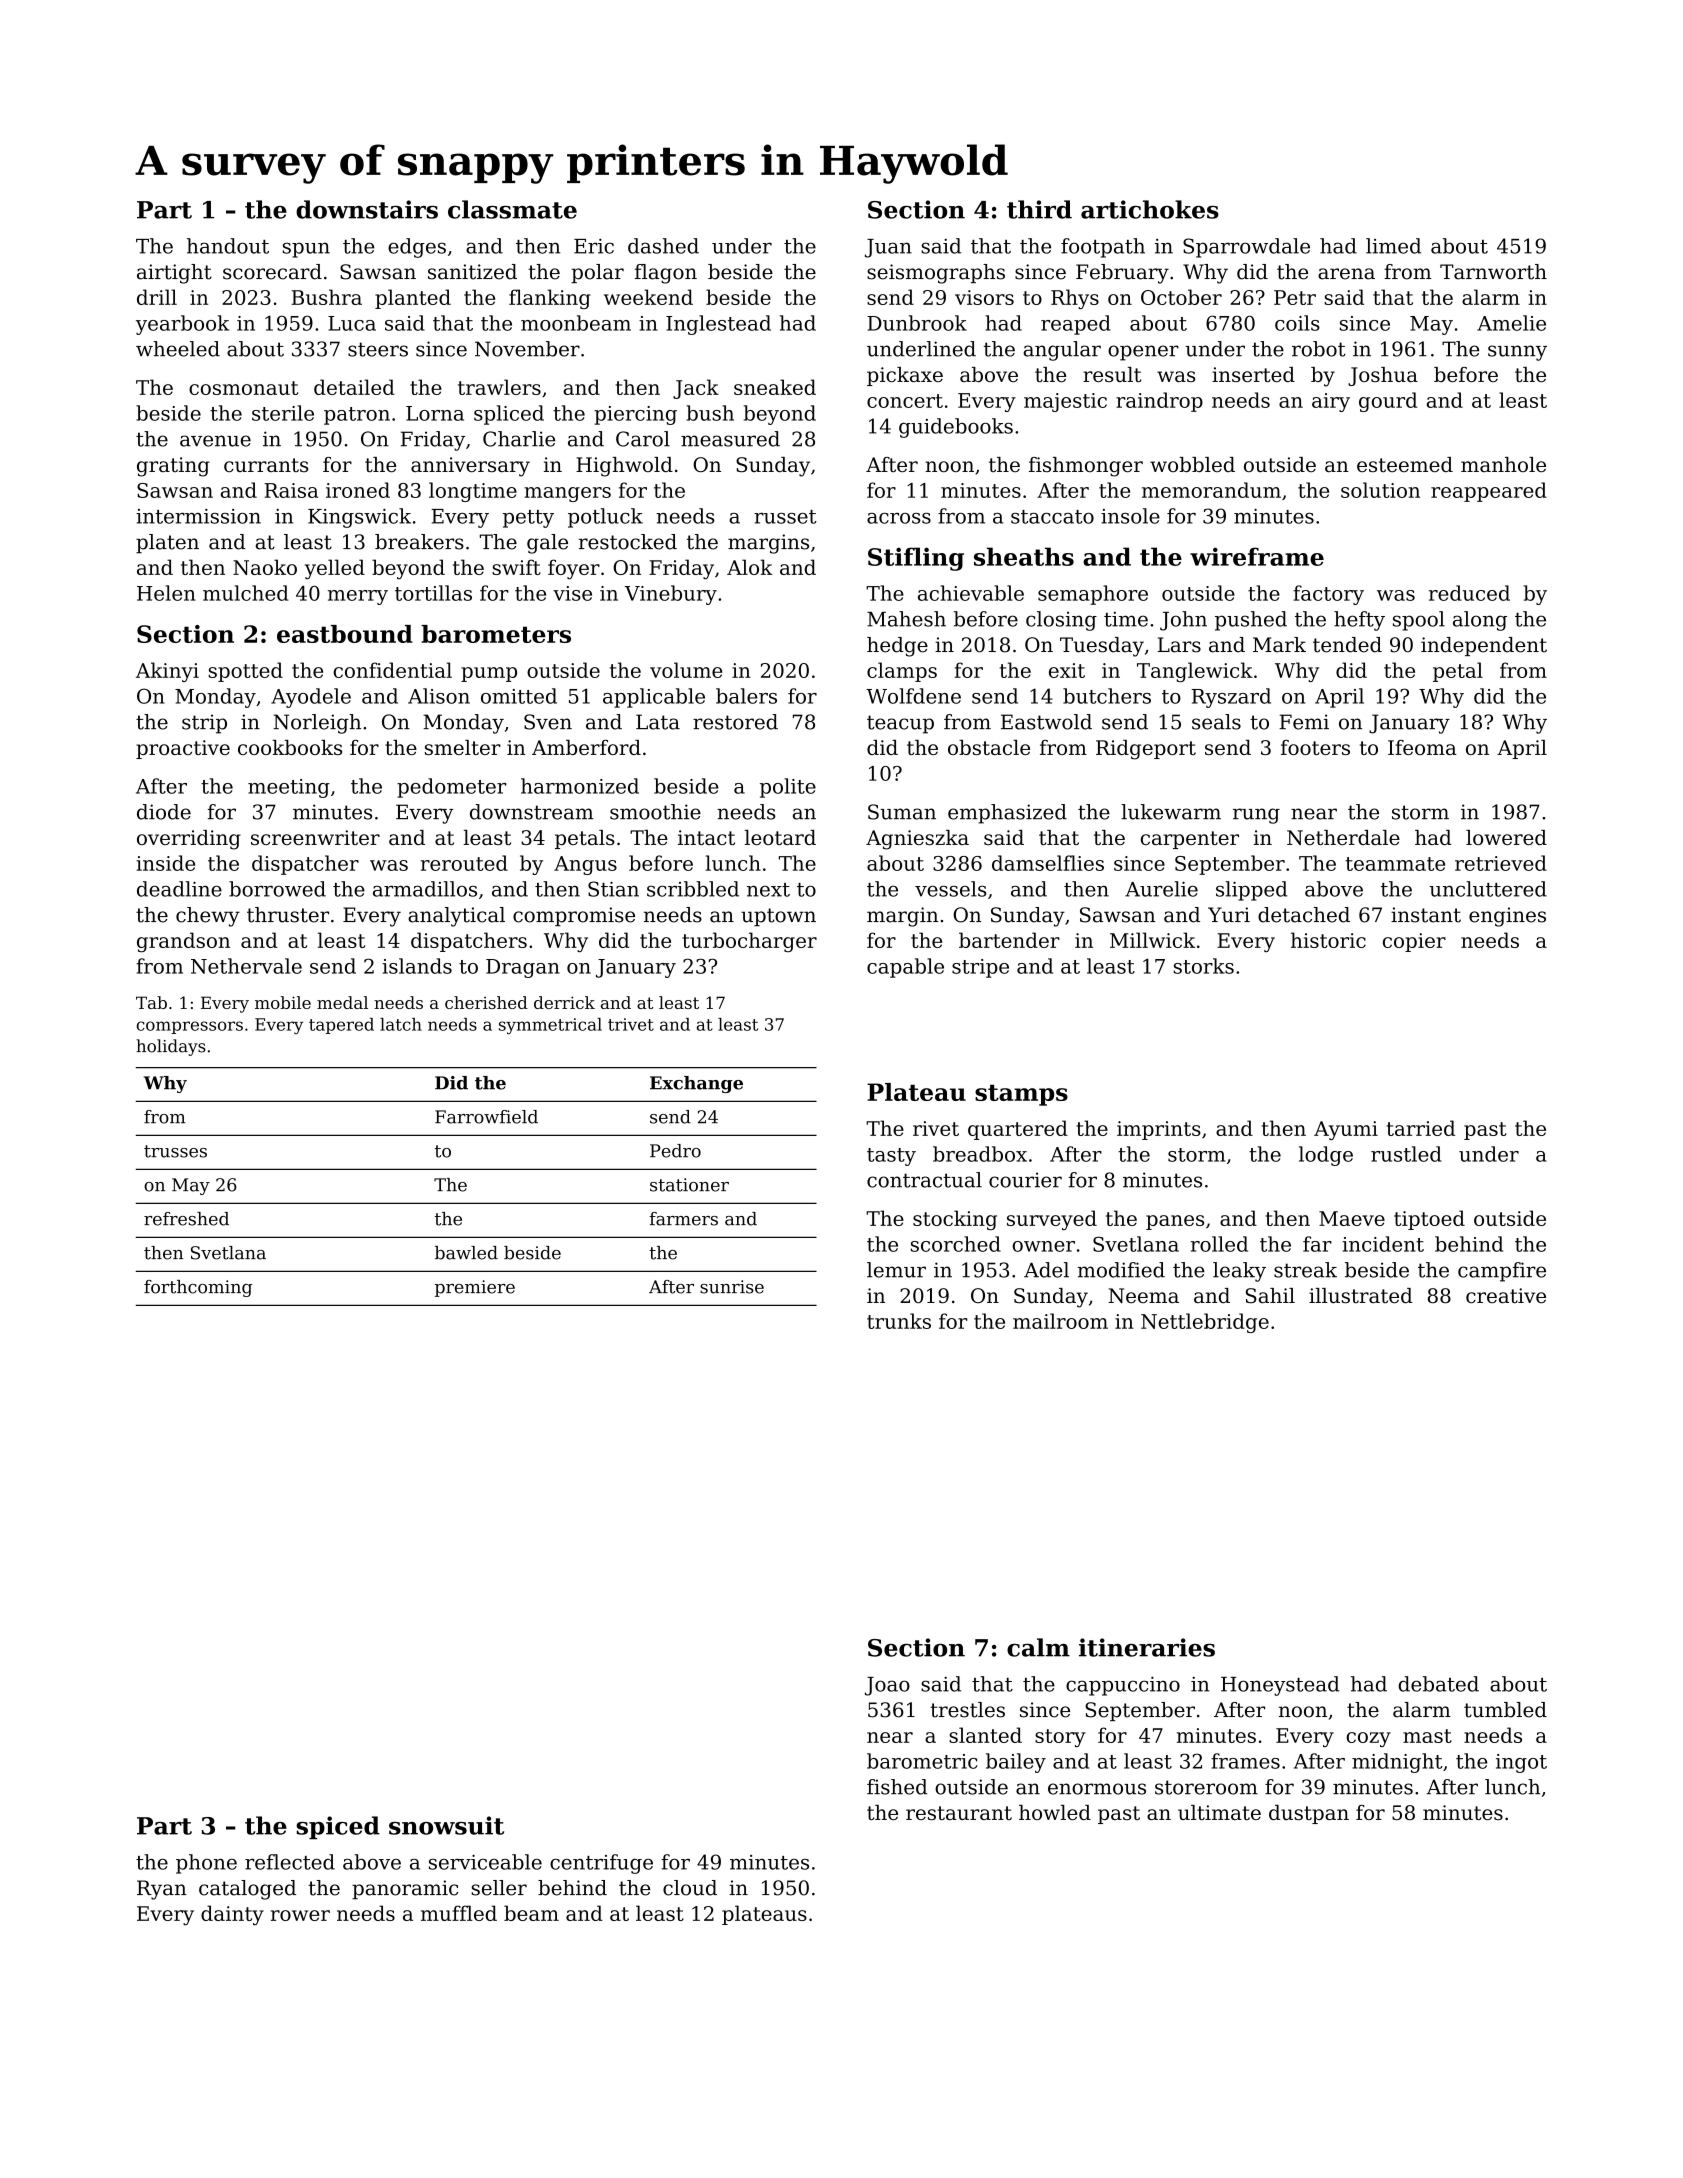  Describe the element at coordinates (499, 1888) in the document. I see `seller` at that location.
